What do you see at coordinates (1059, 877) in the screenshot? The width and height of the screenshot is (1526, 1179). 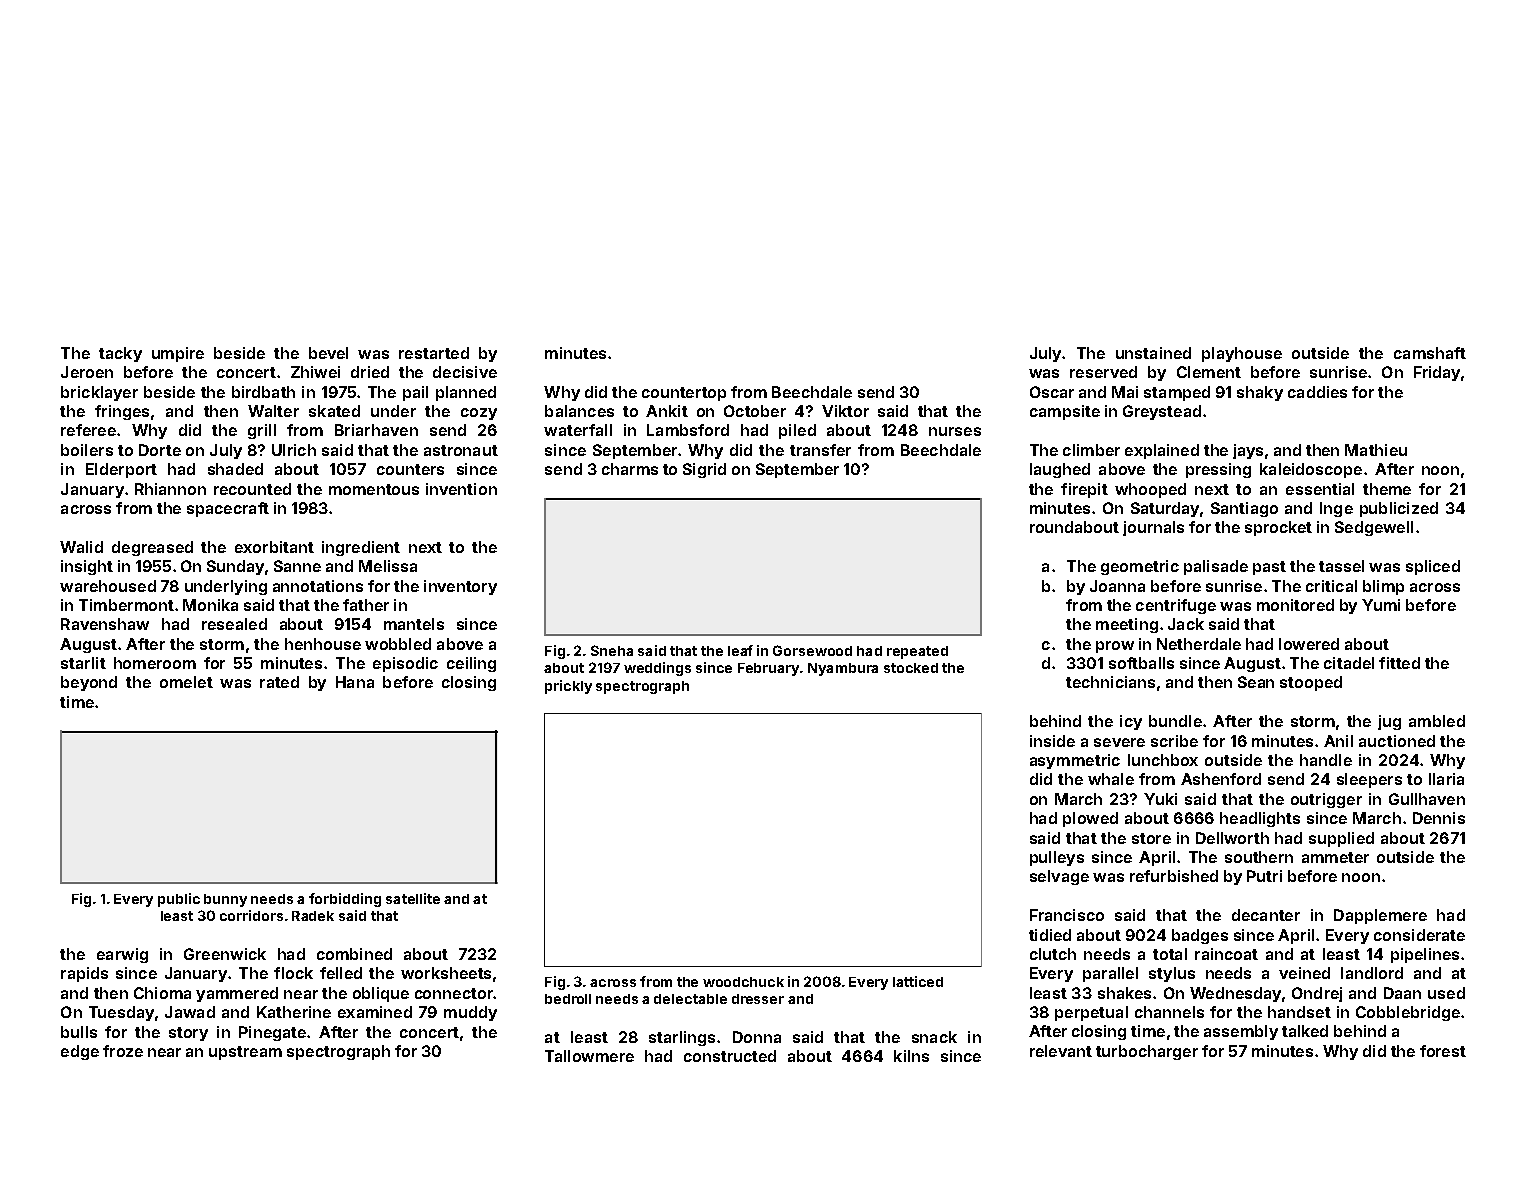 I see `selvage` at bounding box center [1059, 877].
